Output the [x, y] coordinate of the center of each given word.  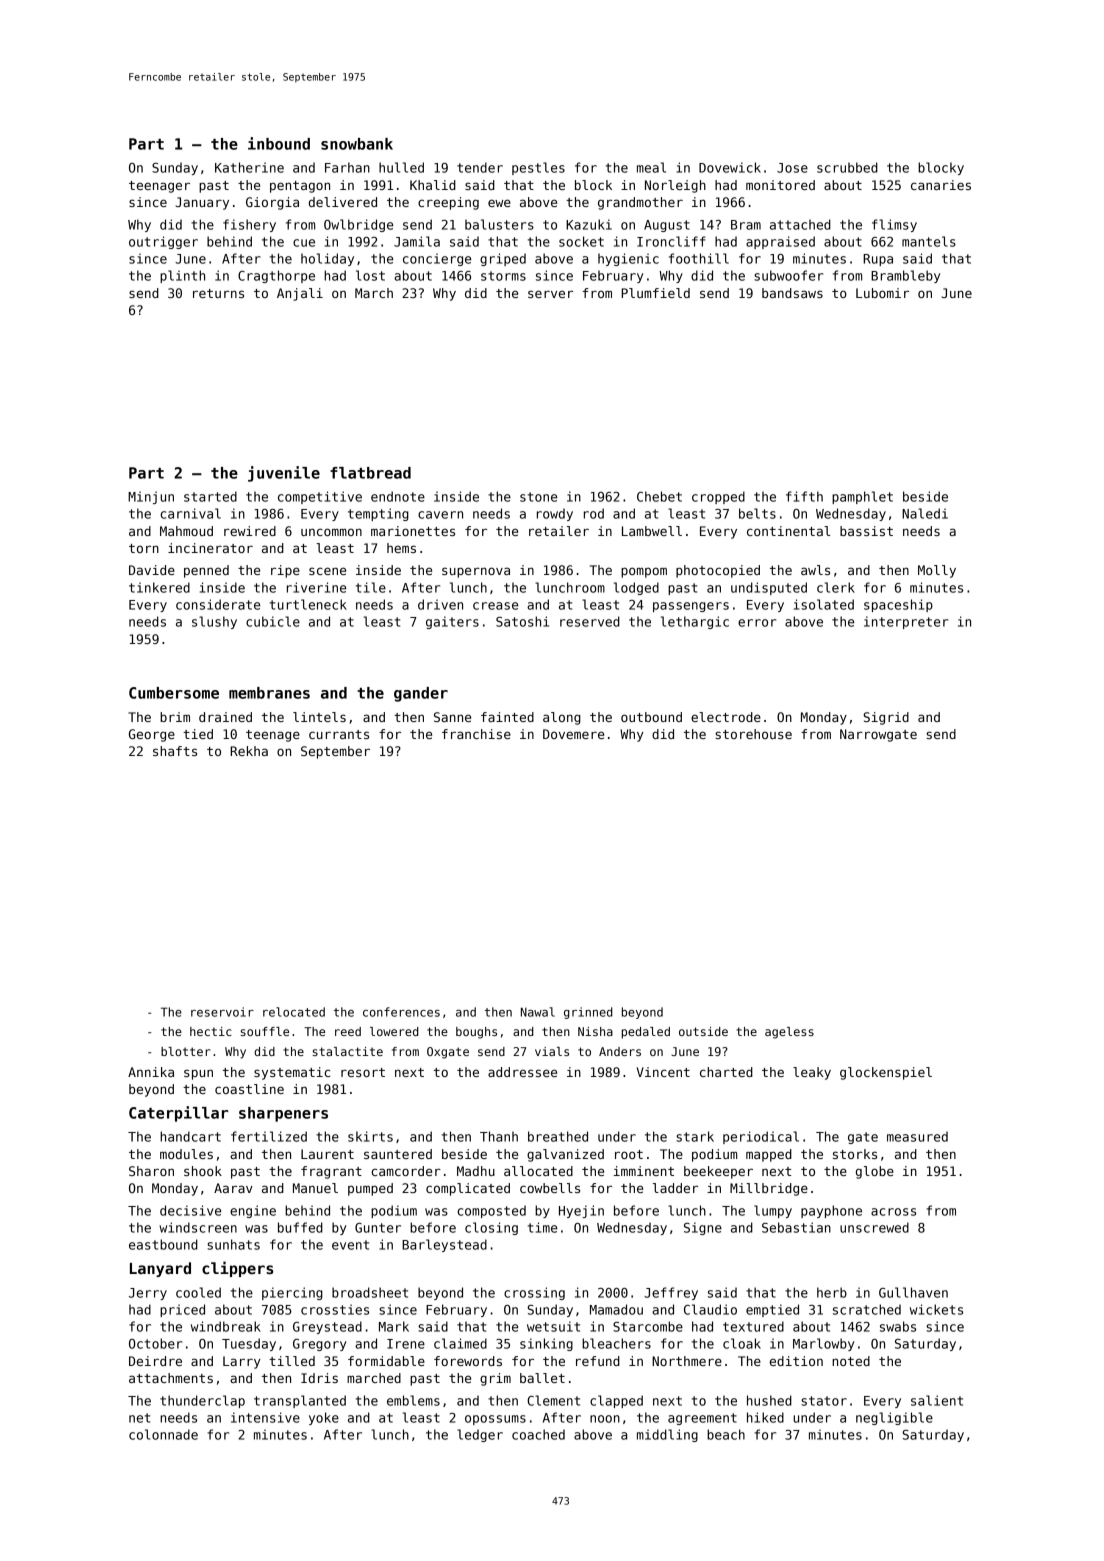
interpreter [906, 622]
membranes [269, 693]
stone [538, 497]
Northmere [687, 1361]
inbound [279, 143]
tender [480, 167]
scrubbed [847, 167]
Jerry [148, 1294]
